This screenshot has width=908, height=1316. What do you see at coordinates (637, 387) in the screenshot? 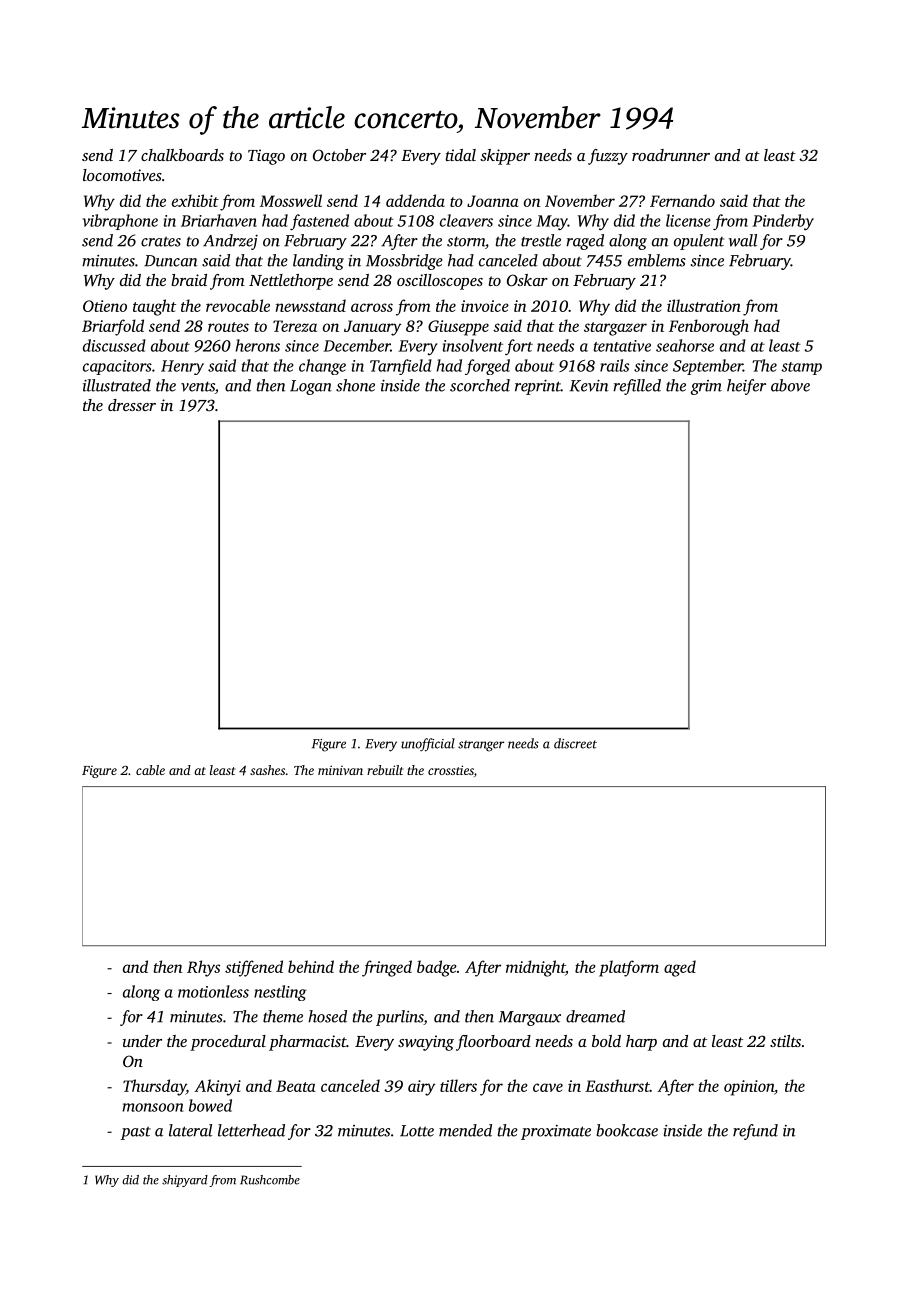
I see `refilled` at bounding box center [637, 387].
